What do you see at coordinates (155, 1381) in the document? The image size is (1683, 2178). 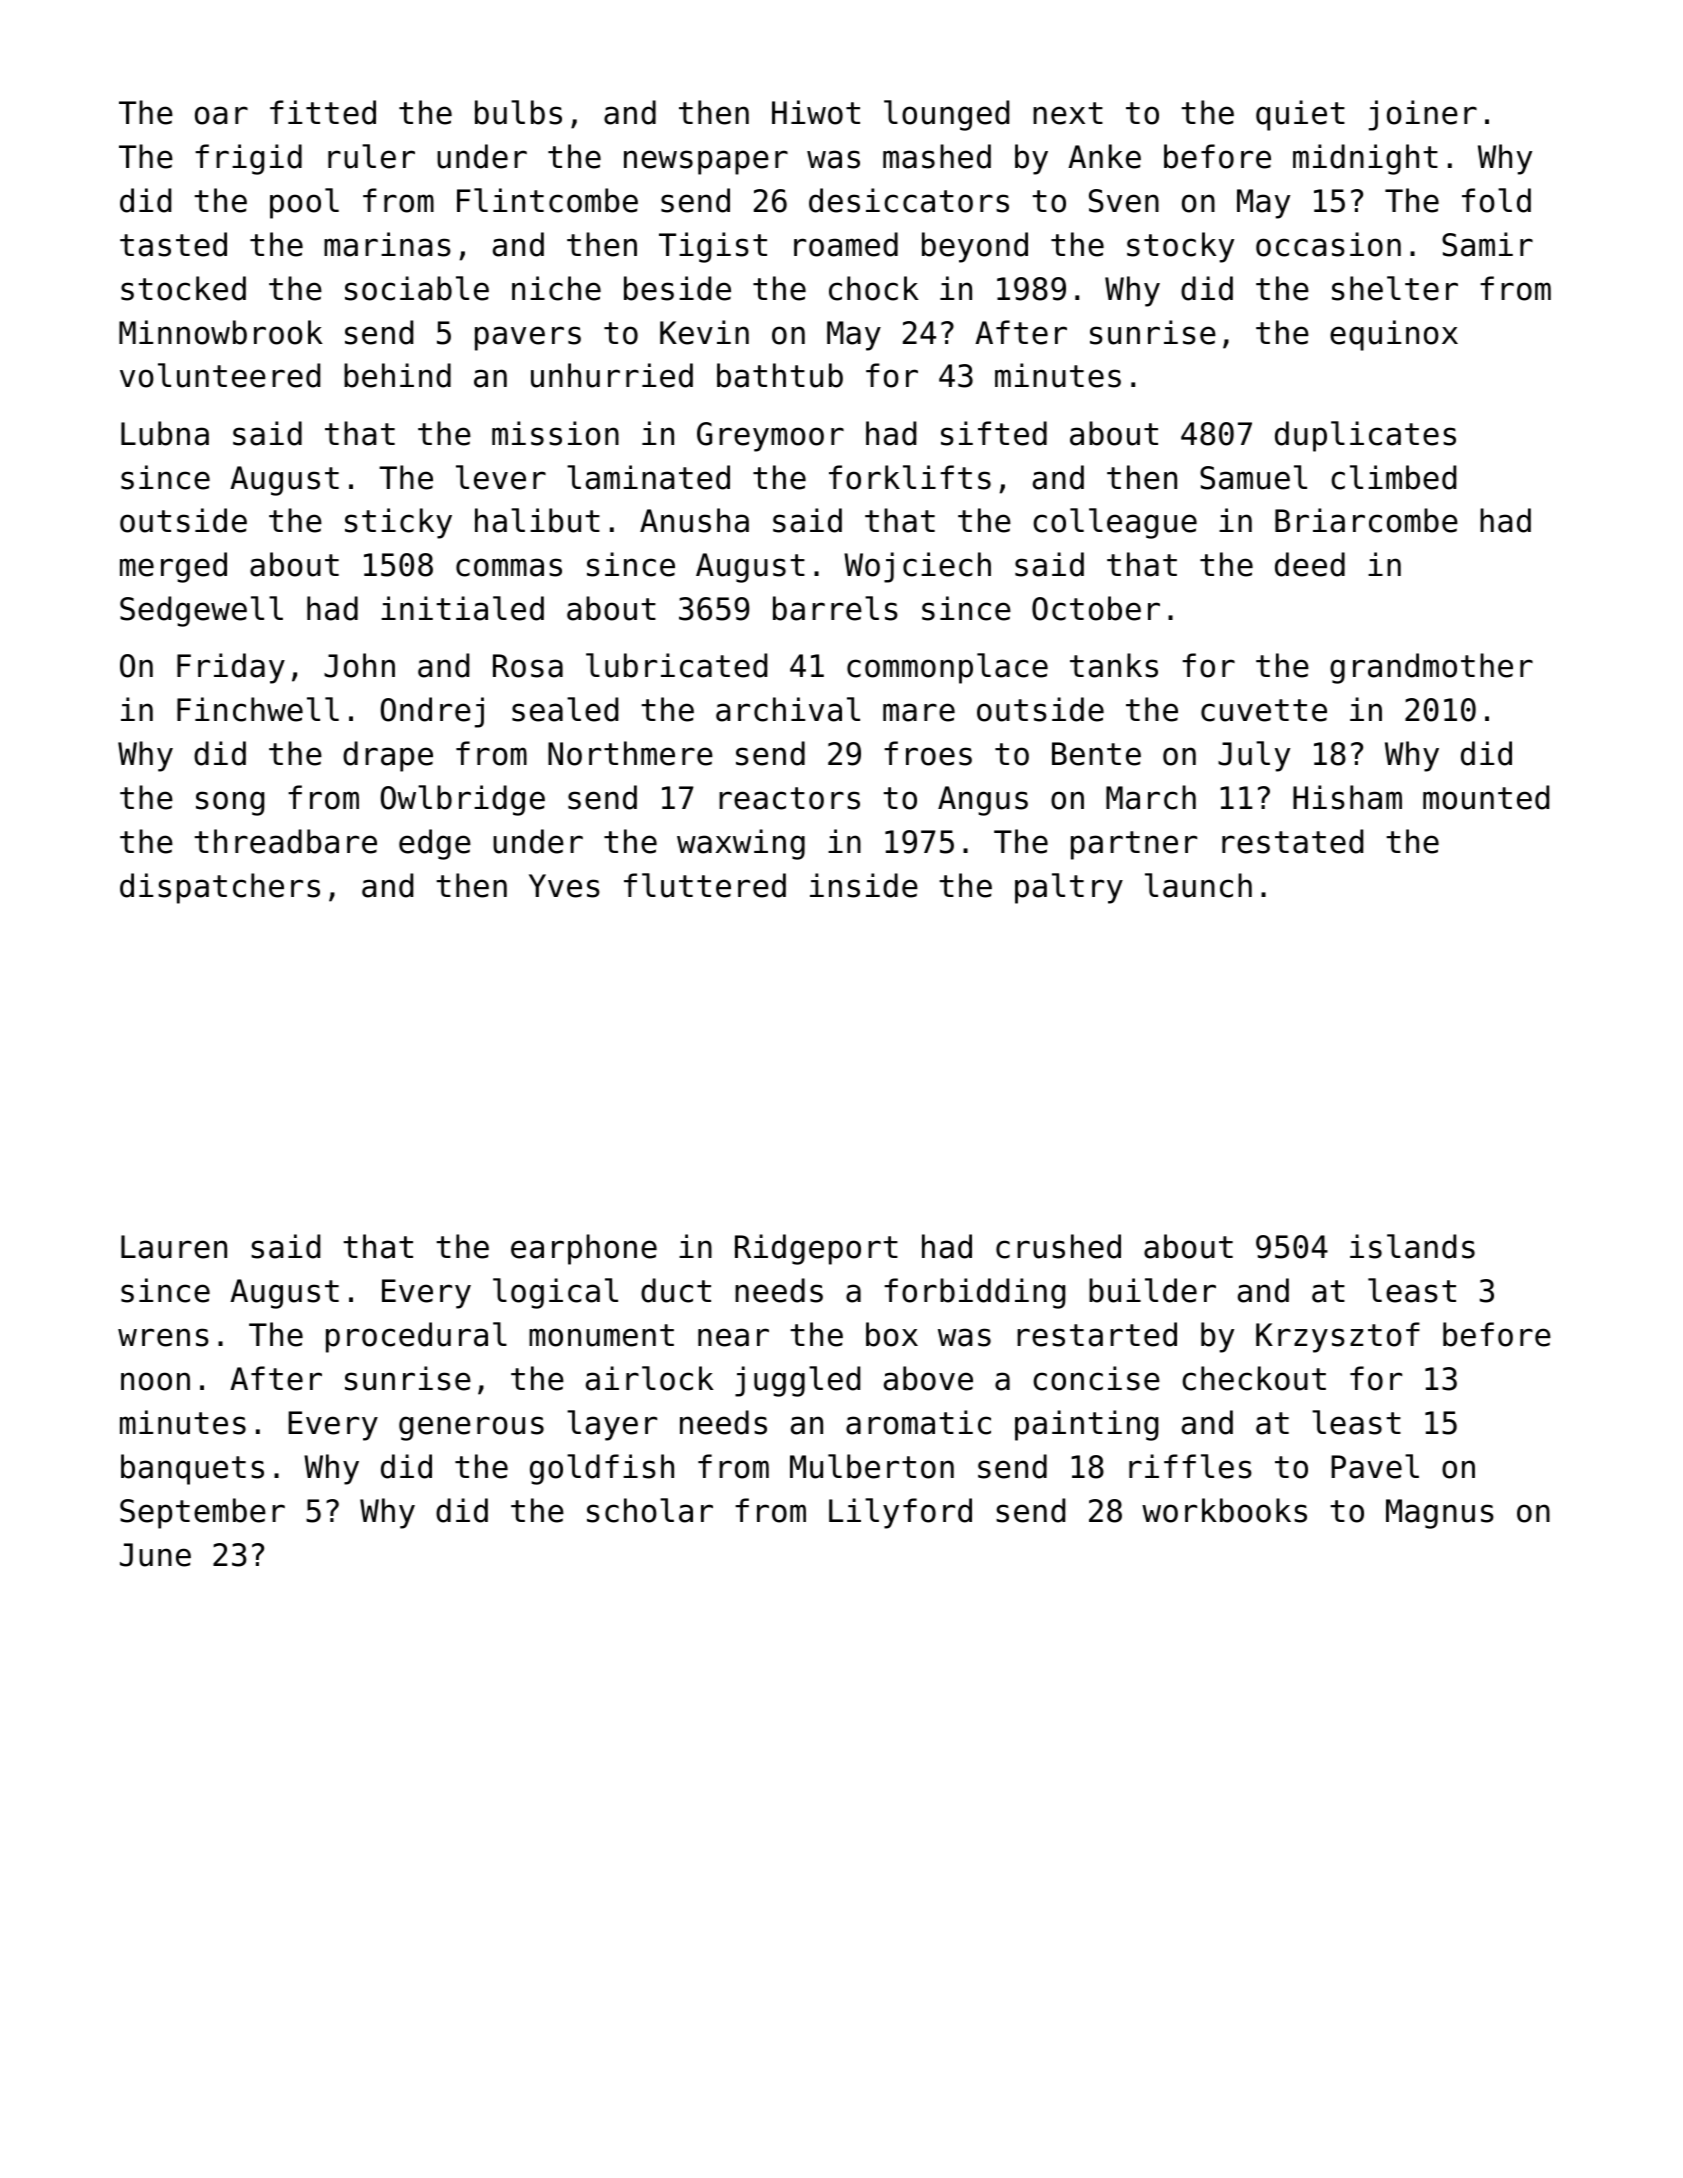 I see `noon` at bounding box center [155, 1381].
